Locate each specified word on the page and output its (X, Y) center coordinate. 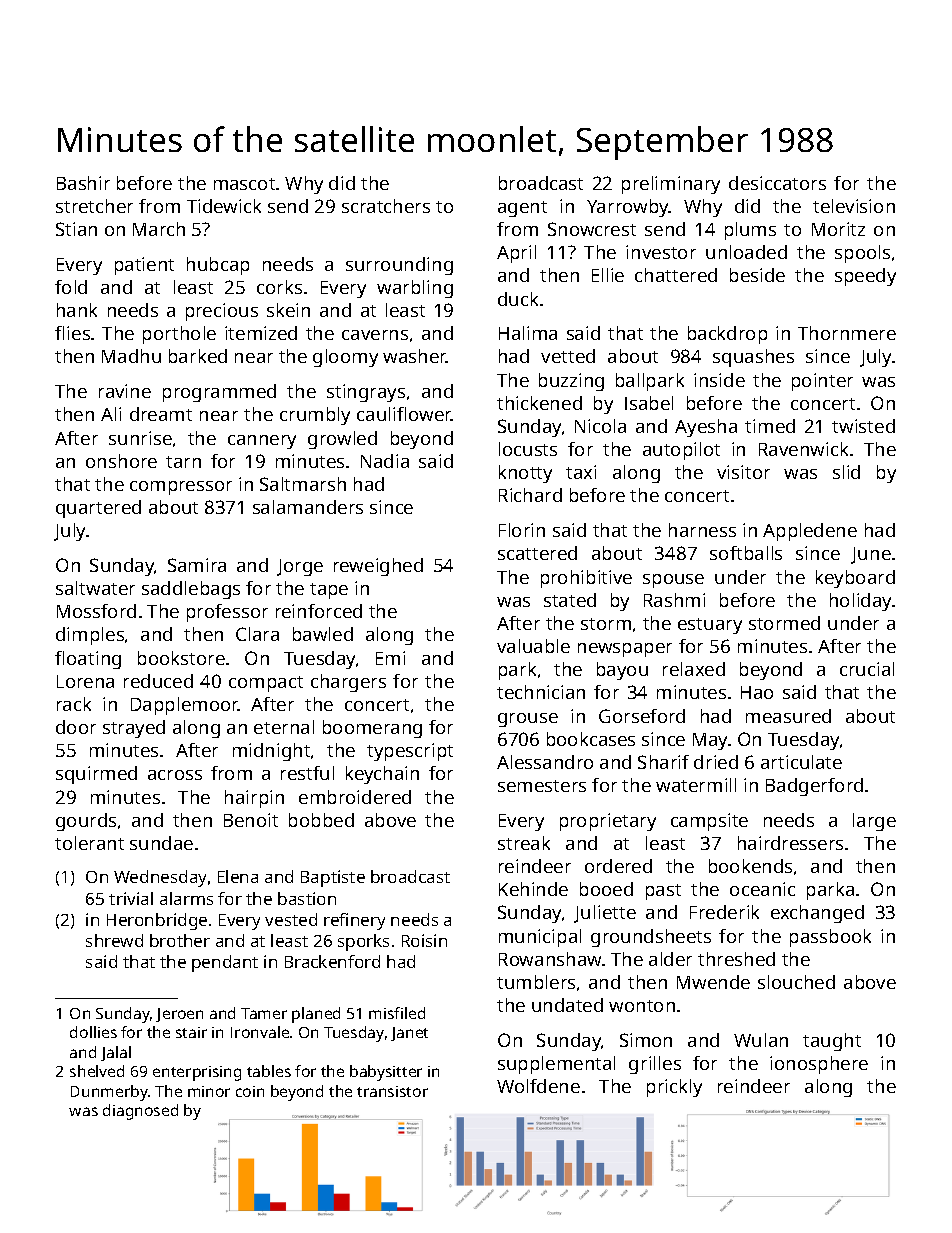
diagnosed (140, 1112)
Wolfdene (538, 1086)
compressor (181, 488)
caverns (375, 335)
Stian (76, 229)
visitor (743, 472)
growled (342, 440)
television (854, 206)
